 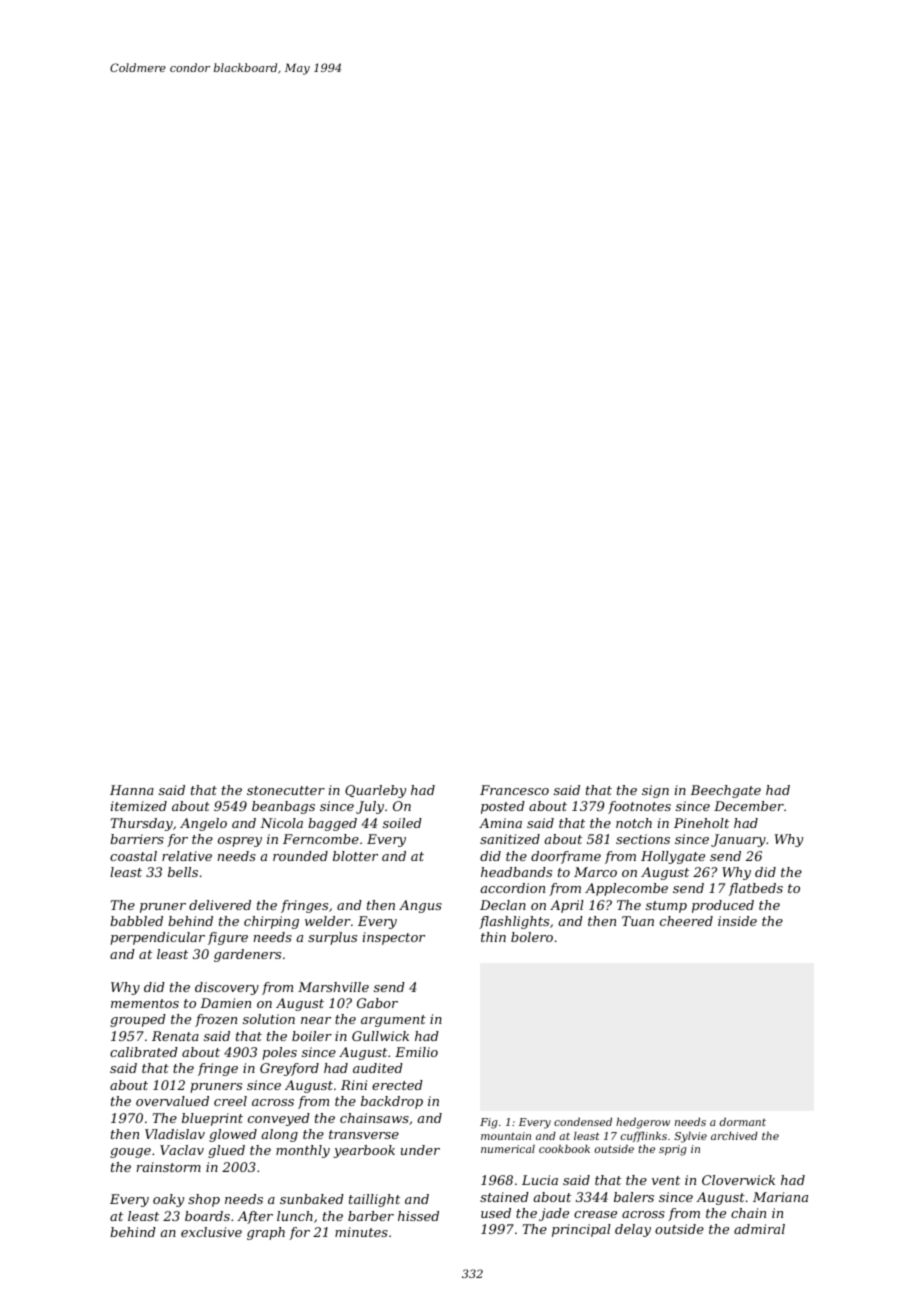 What do you see at coordinates (780, 1197) in the image?
I see `Mariana` at bounding box center [780, 1197].
